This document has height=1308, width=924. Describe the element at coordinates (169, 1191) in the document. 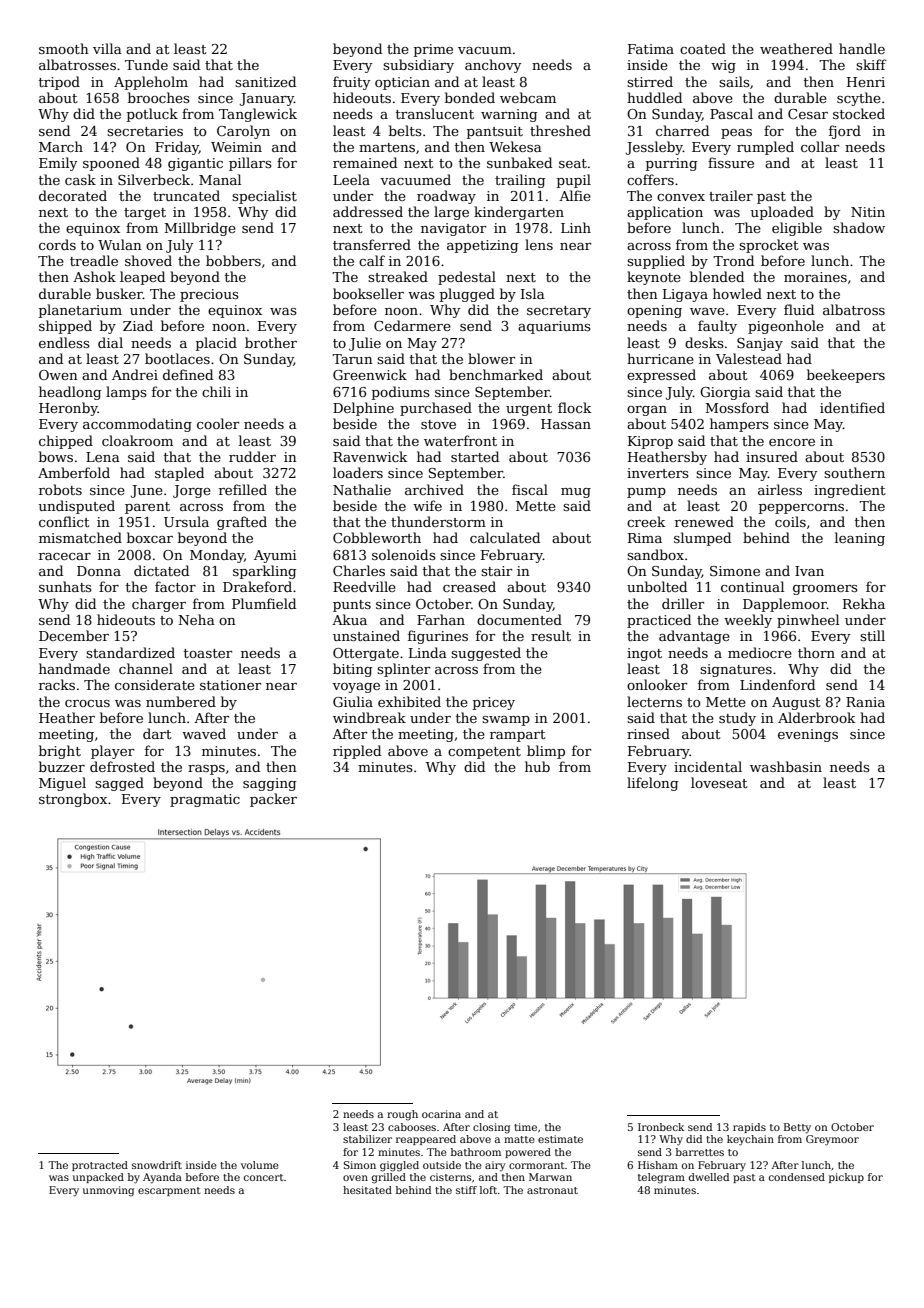

I see `escarpment` at that location.
